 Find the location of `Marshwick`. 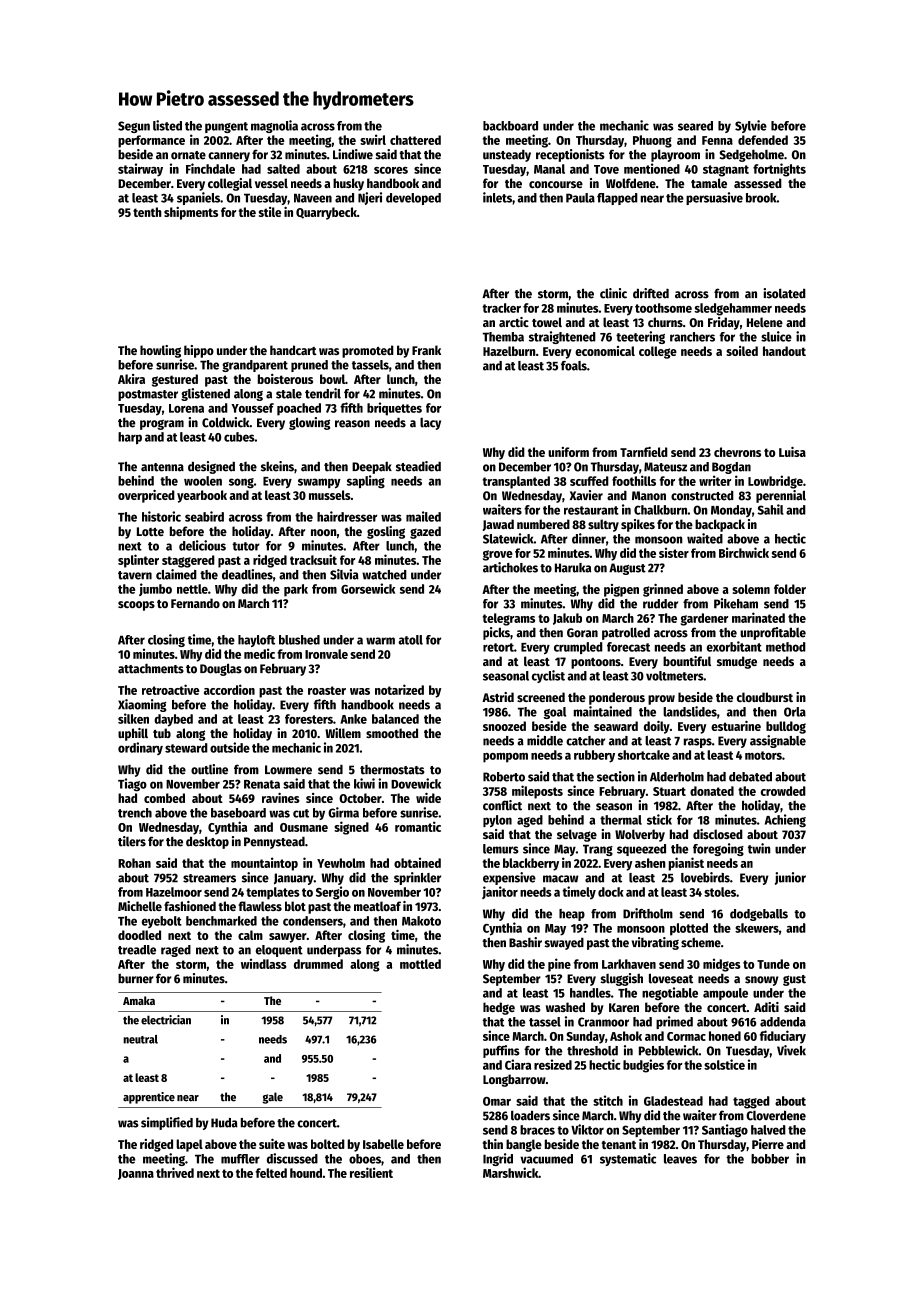

Marshwick is located at coordinates (510, 1172).
